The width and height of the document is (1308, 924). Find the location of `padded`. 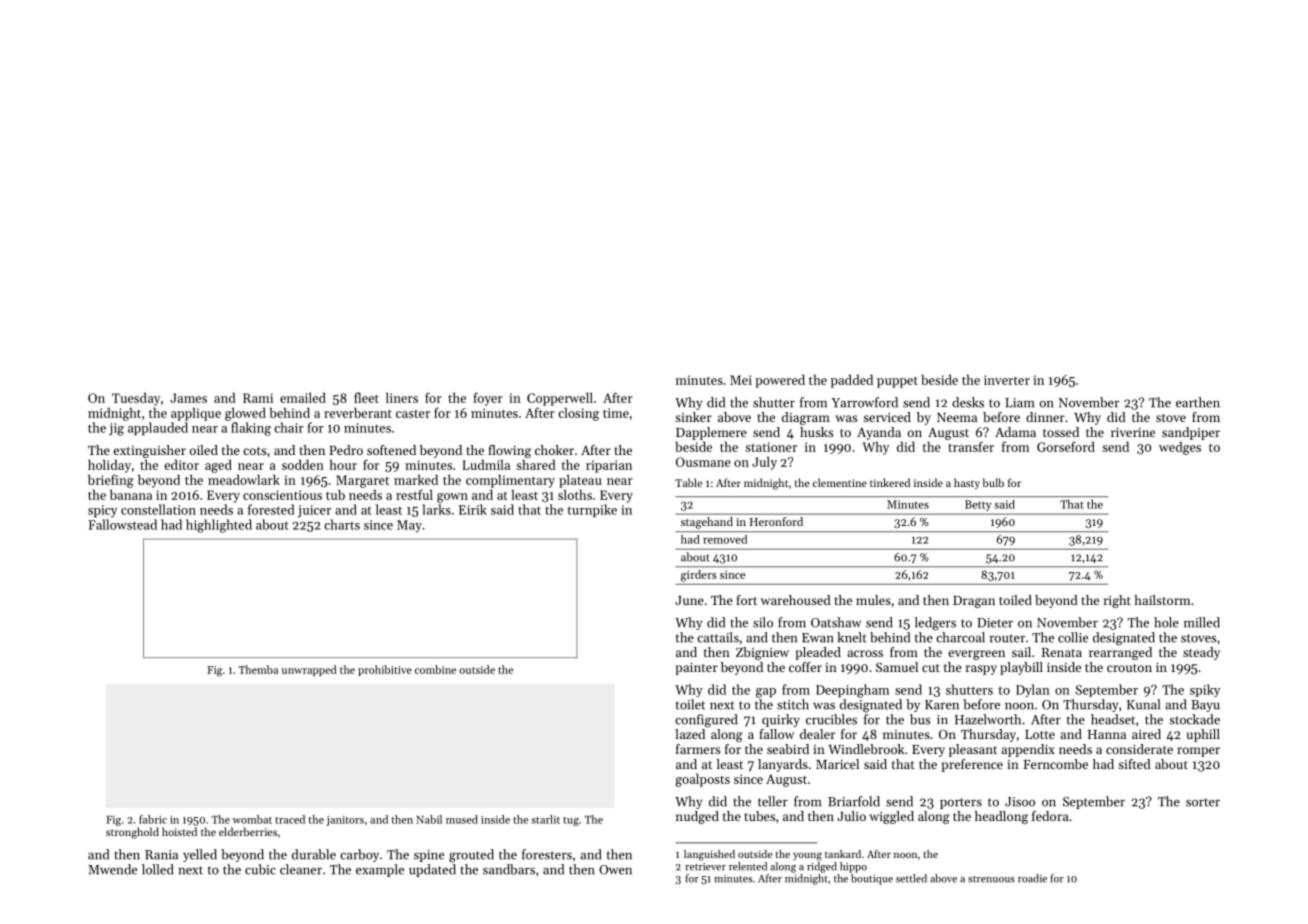

padded is located at coordinates (852, 381).
